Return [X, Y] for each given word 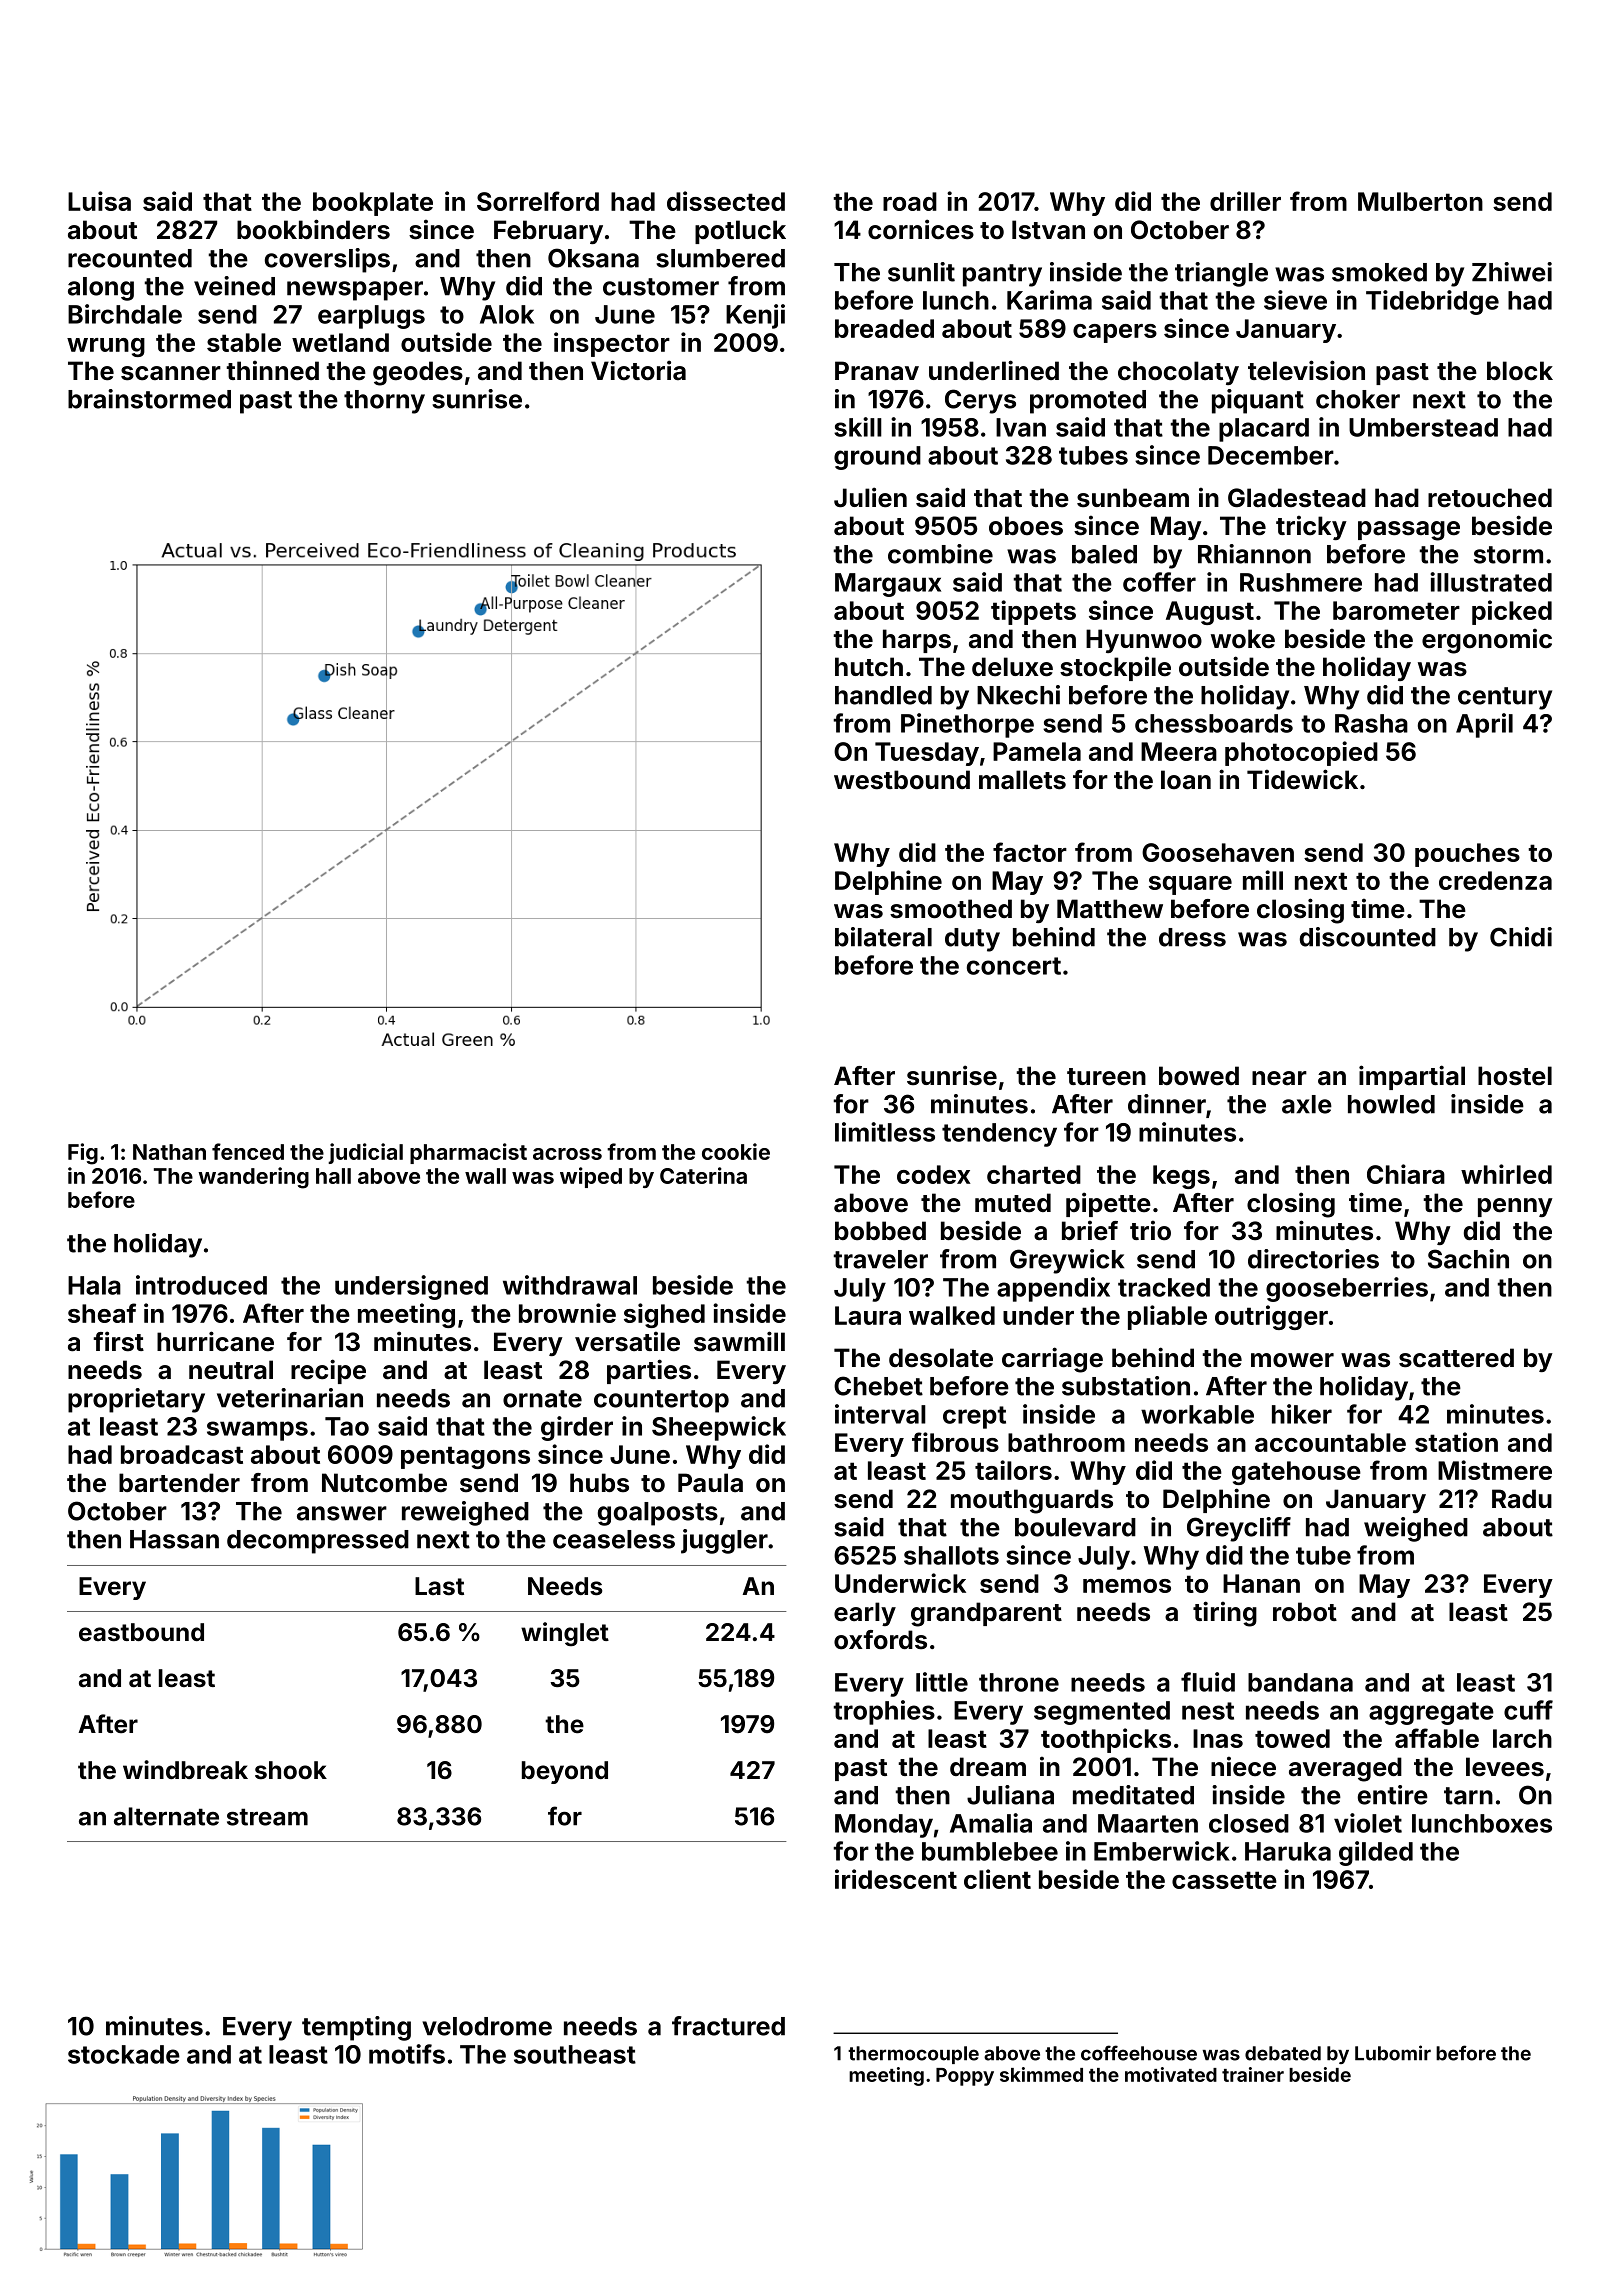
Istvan [1048, 230]
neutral [231, 1370]
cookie [736, 1151]
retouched [1490, 498]
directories [1313, 1259]
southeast [575, 2054]
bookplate [373, 204]
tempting [356, 2028]
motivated [1171, 2074]
